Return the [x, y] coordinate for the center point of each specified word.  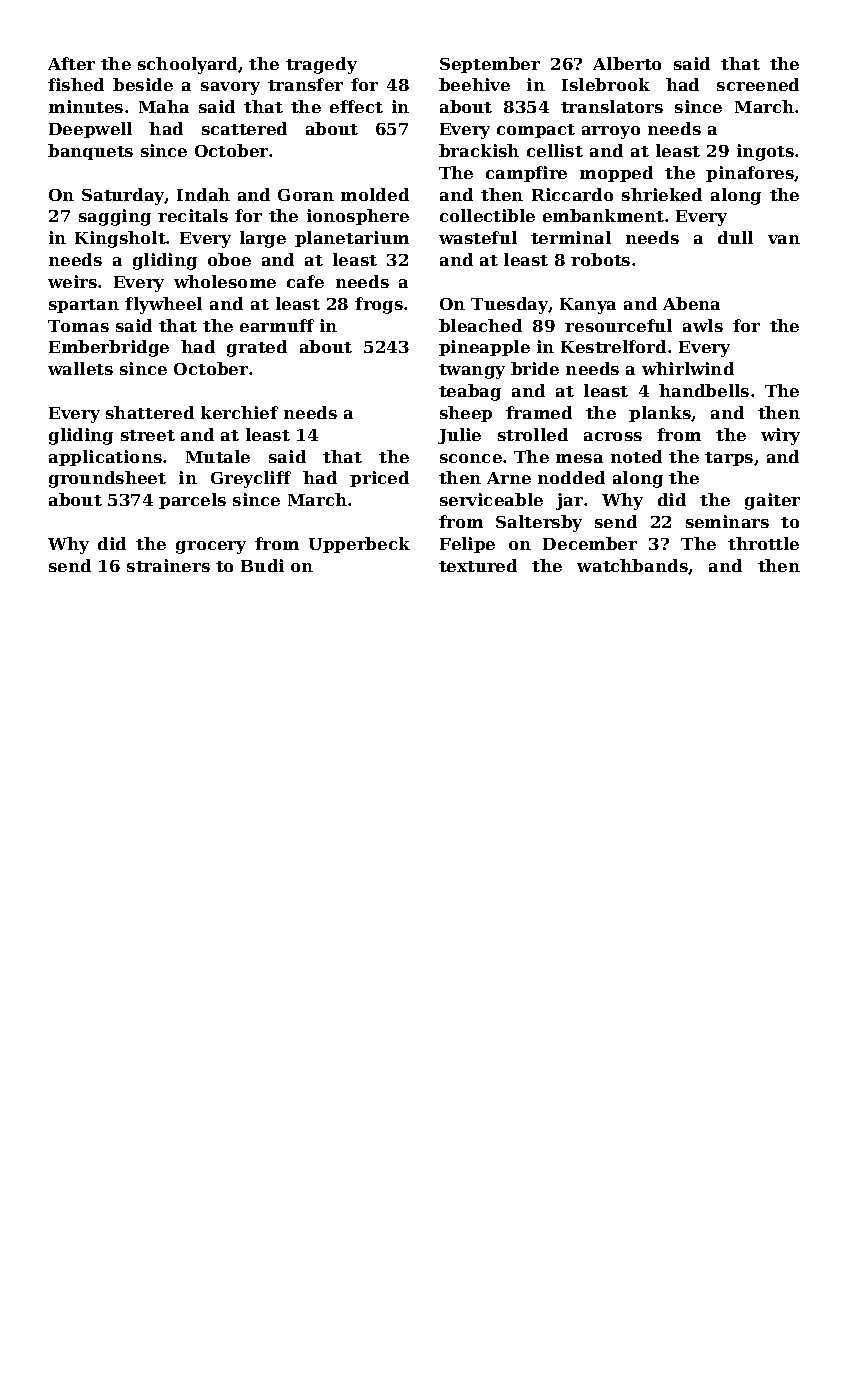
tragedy [321, 65]
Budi [262, 565]
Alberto [627, 63]
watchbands [632, 565]
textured [478, 565]
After [71, 63]
